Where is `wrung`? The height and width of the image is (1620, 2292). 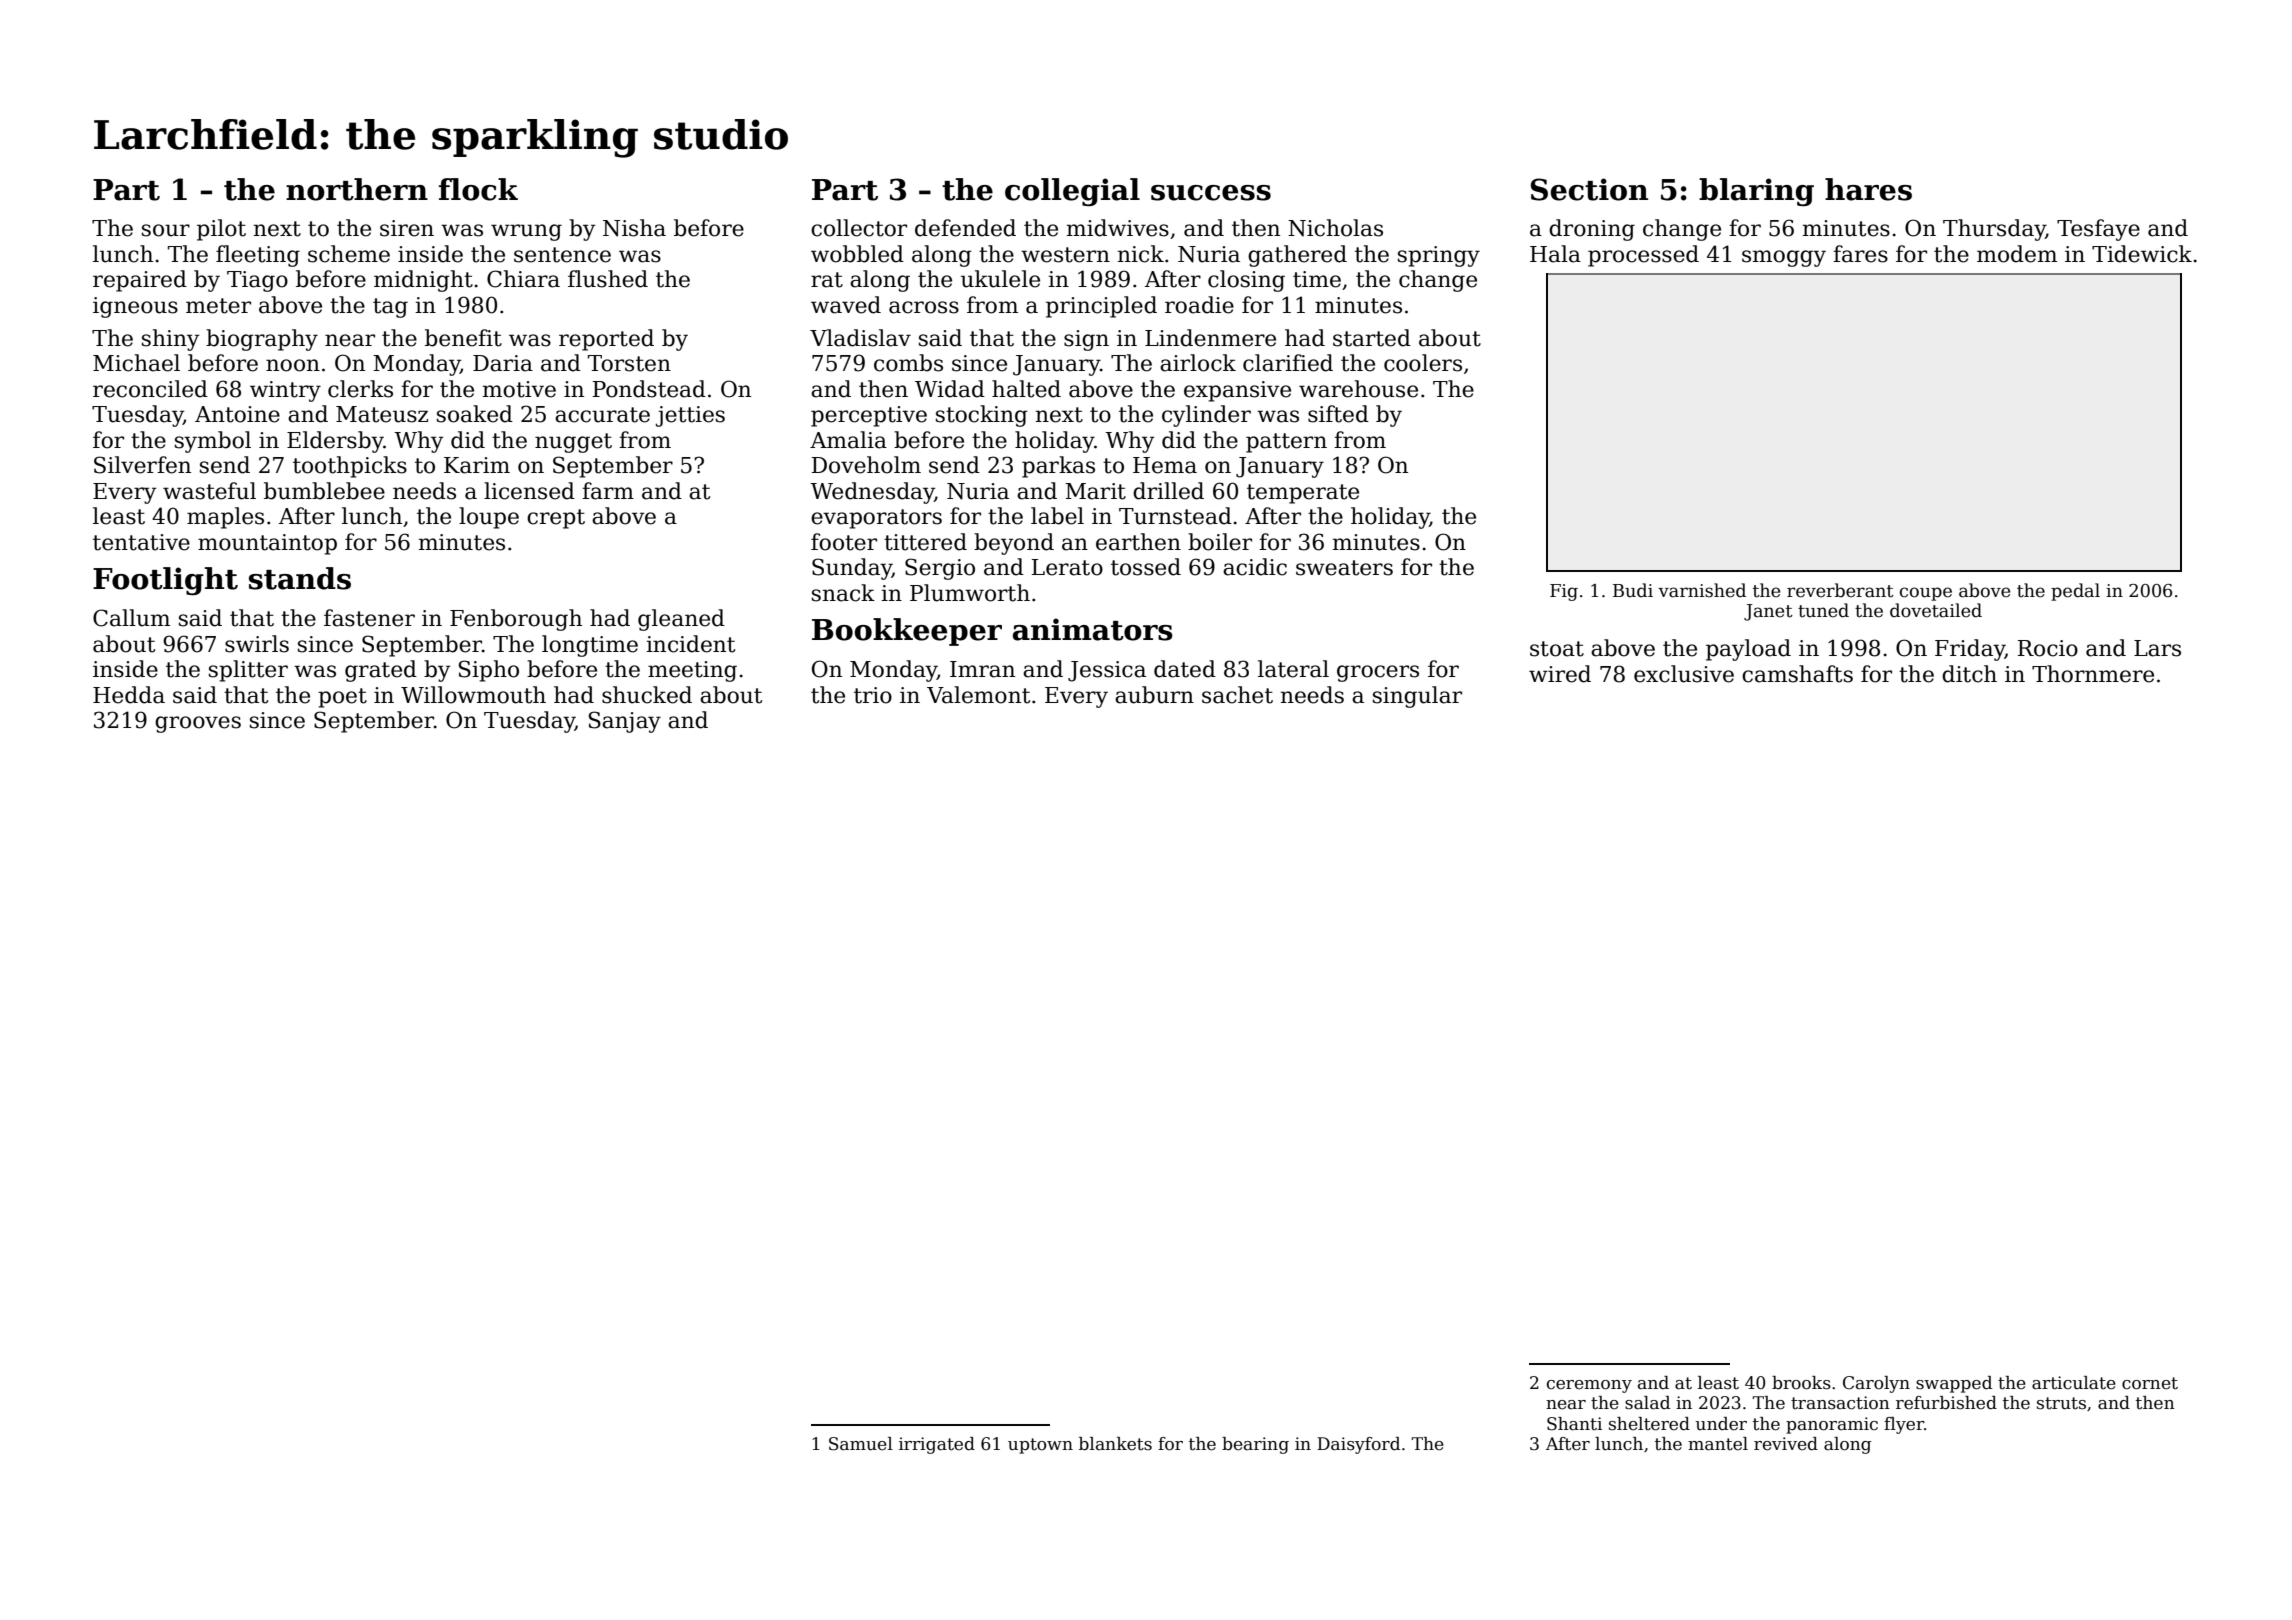
wrung is located at coordinates (526, 232).
